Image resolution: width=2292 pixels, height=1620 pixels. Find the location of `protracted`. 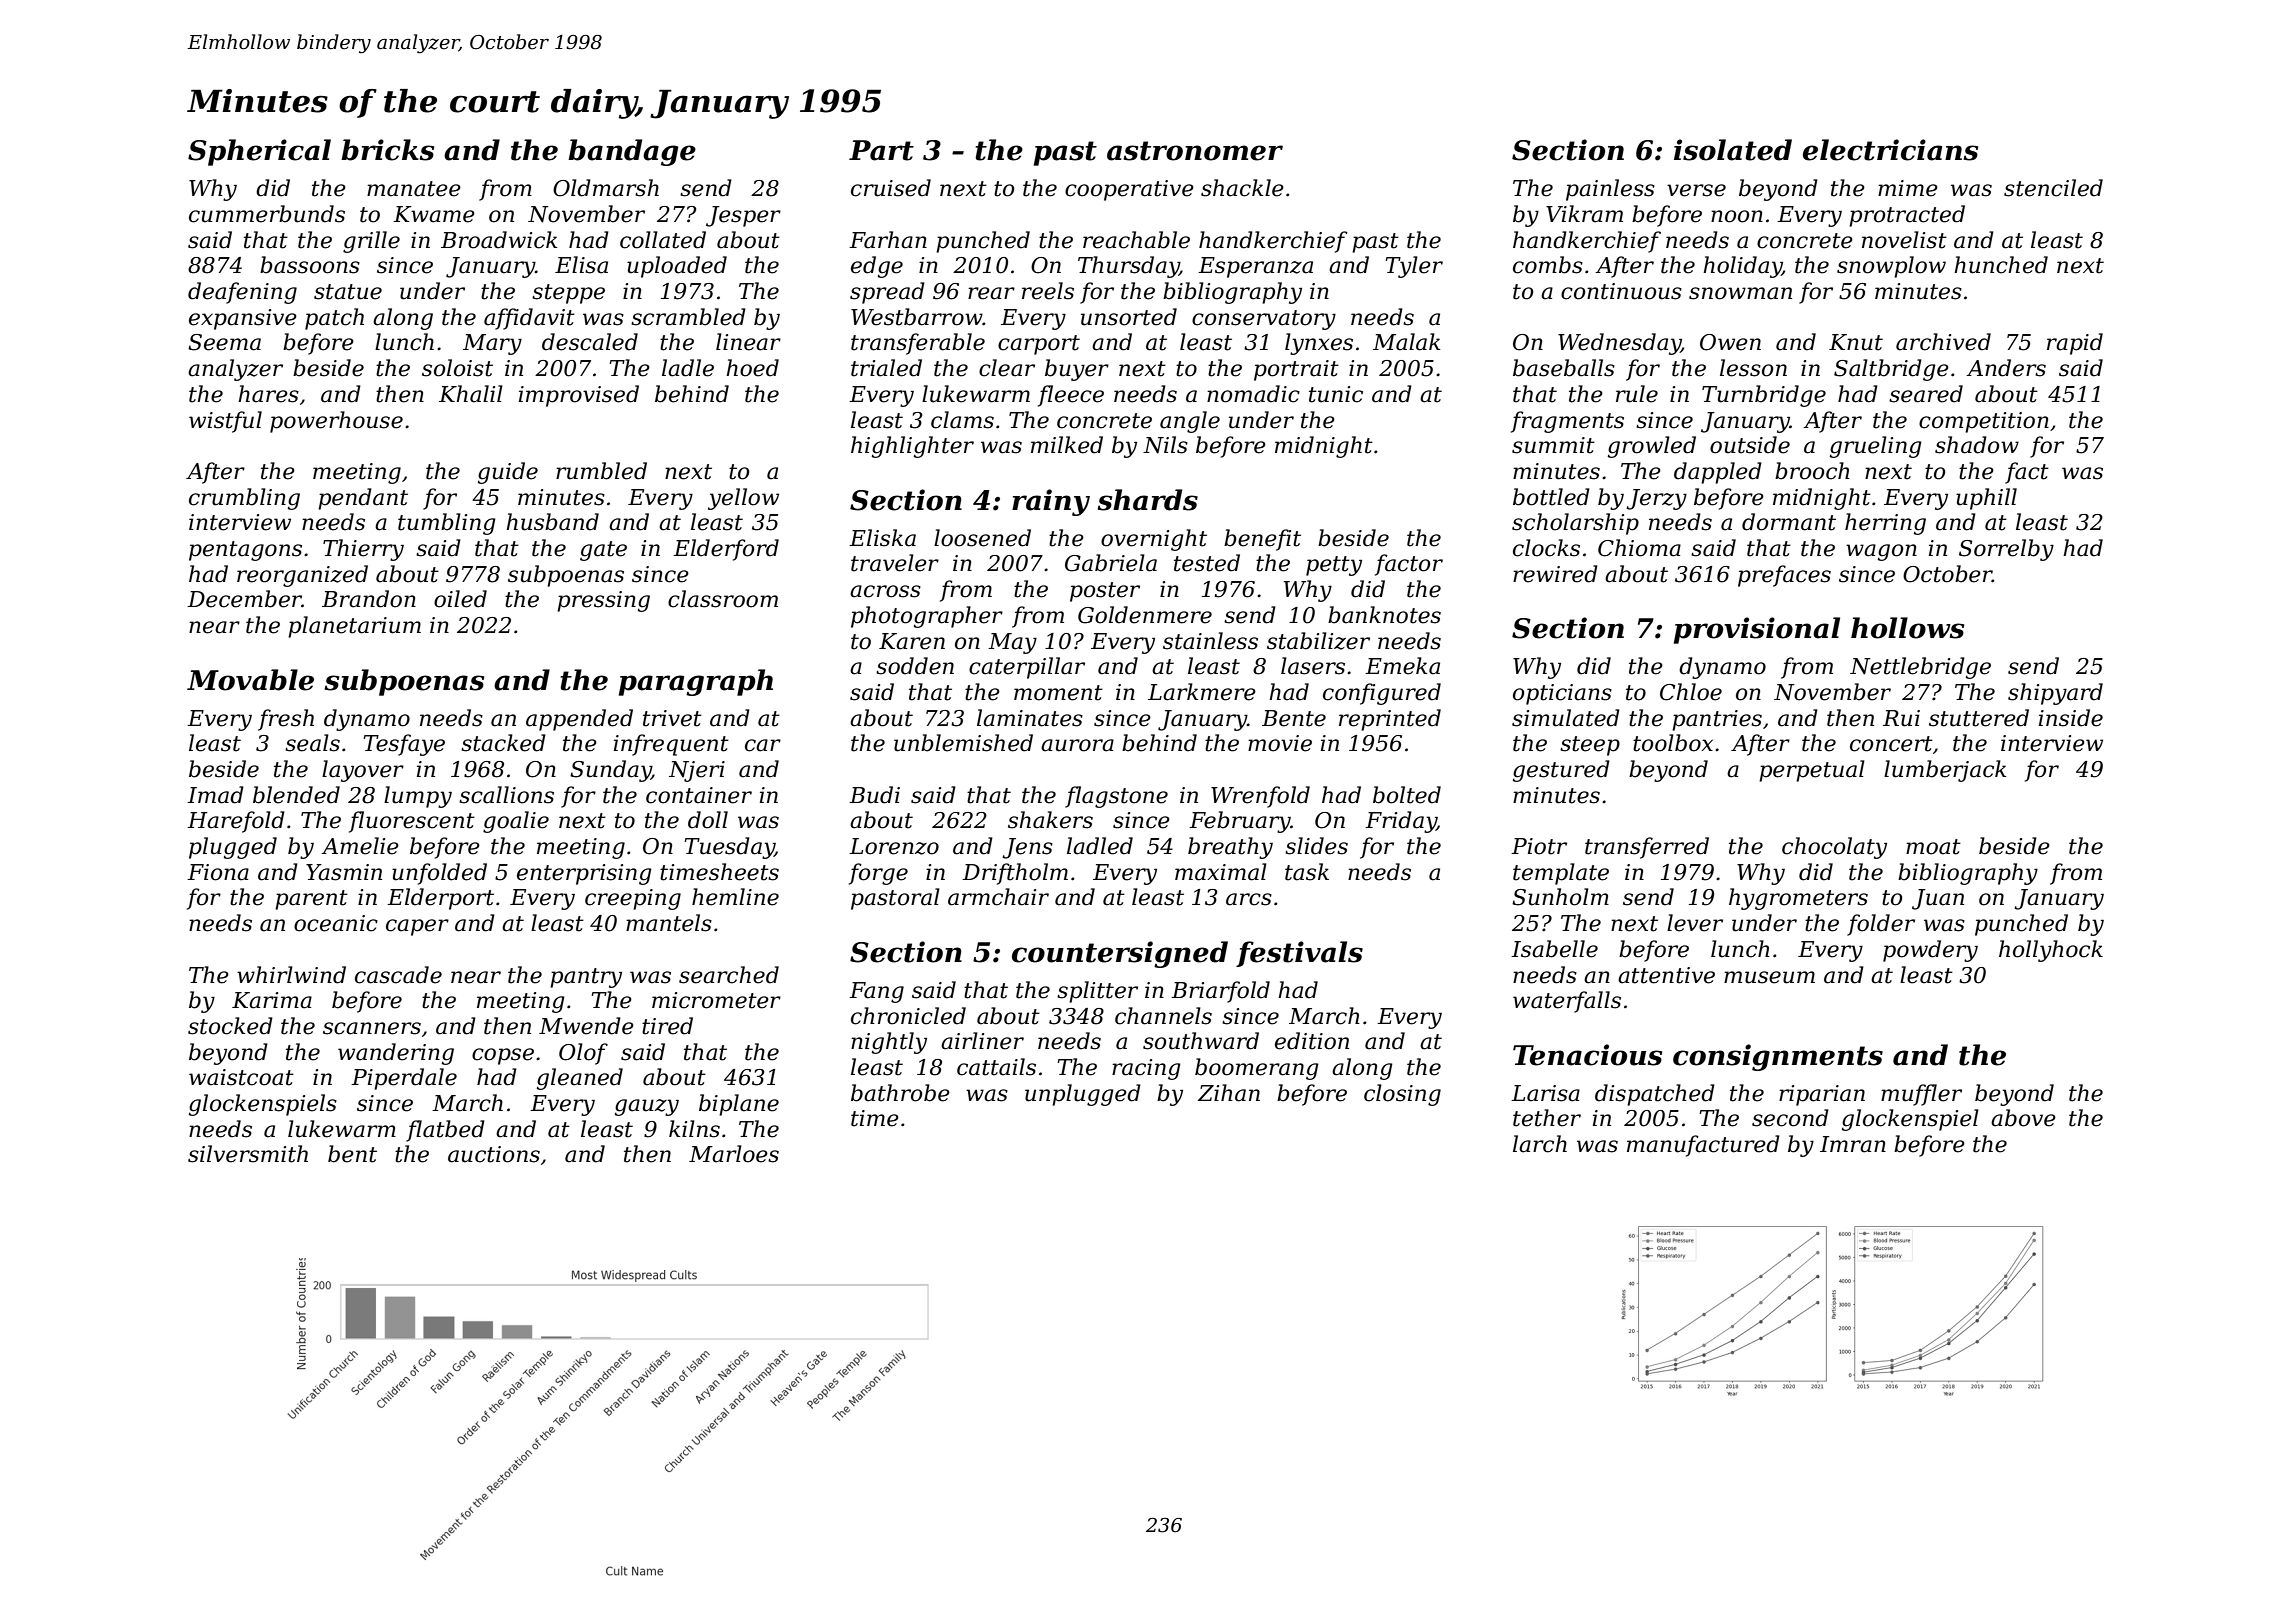

protracted is located at coordinates (1907, 216).
